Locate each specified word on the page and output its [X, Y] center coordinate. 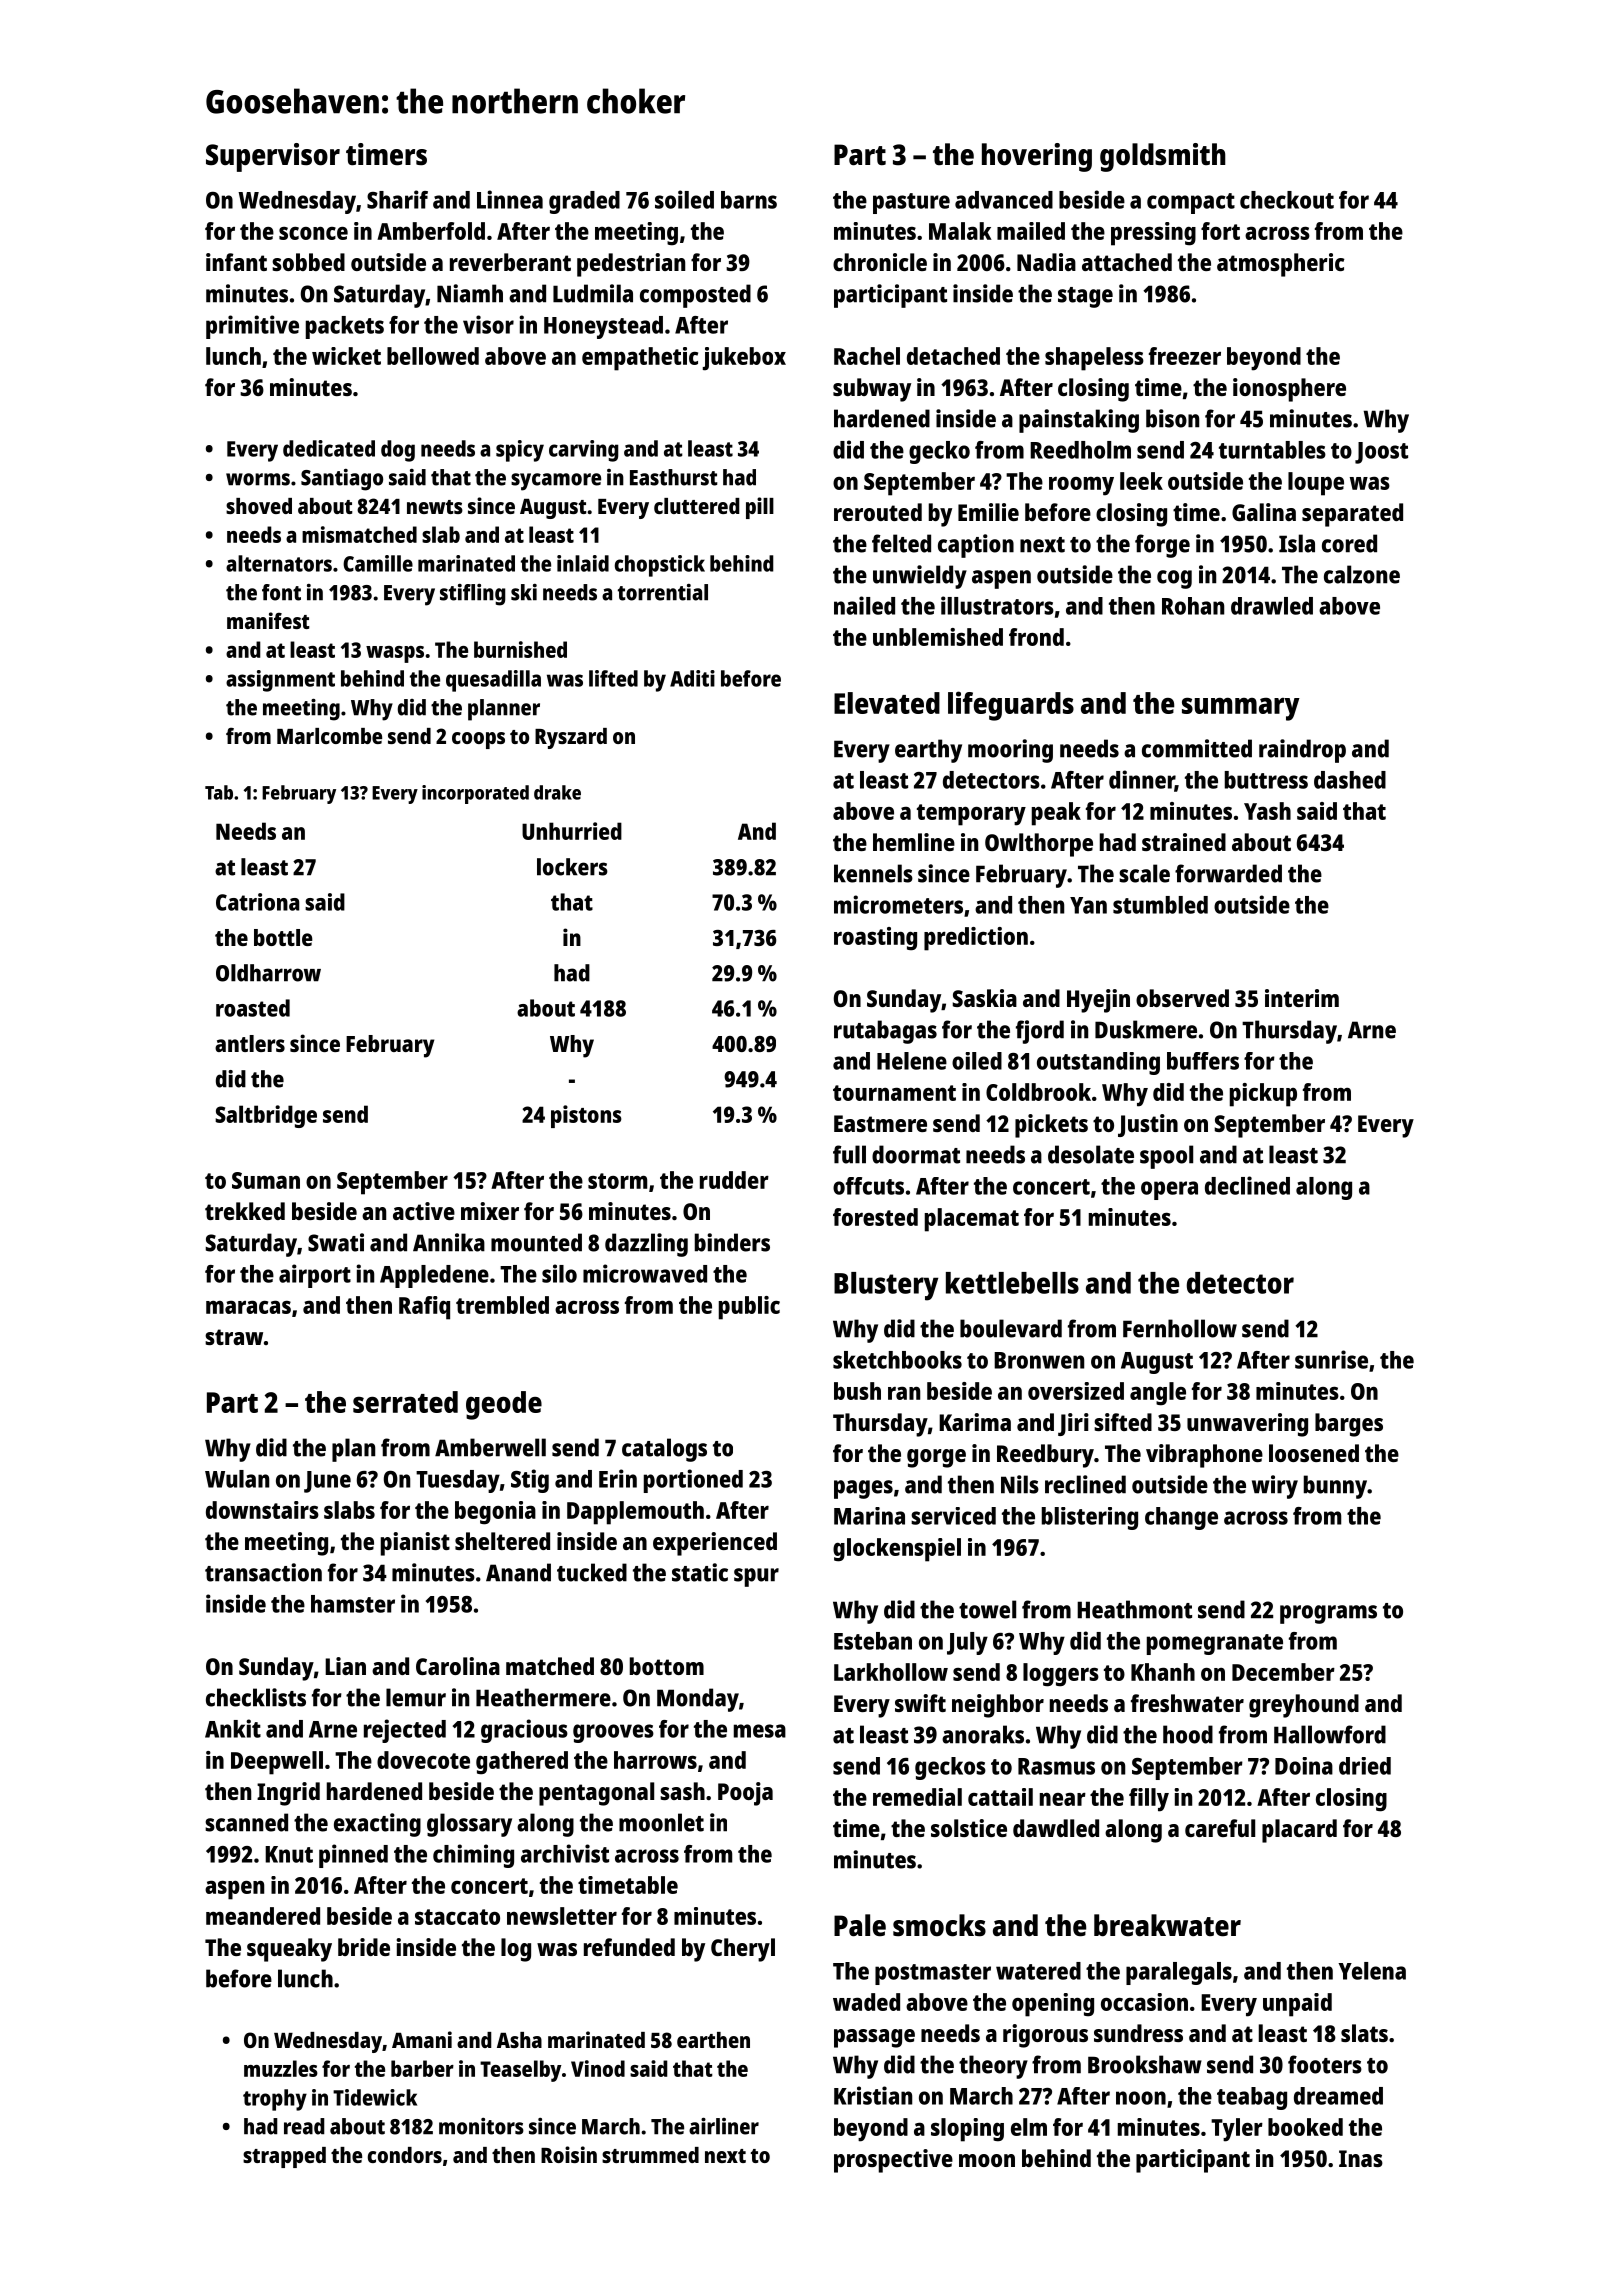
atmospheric [1281, 265]
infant [236, 262]
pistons [586, 1116]
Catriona [257, 902]
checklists [256, 1697]
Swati [336, 1242]
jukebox [744, 359]
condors [405, 2155]
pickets [1051, 1126]
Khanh [1163, 1672]
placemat [972, 1220]
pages [863, 1489]
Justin [1148, 1125]
